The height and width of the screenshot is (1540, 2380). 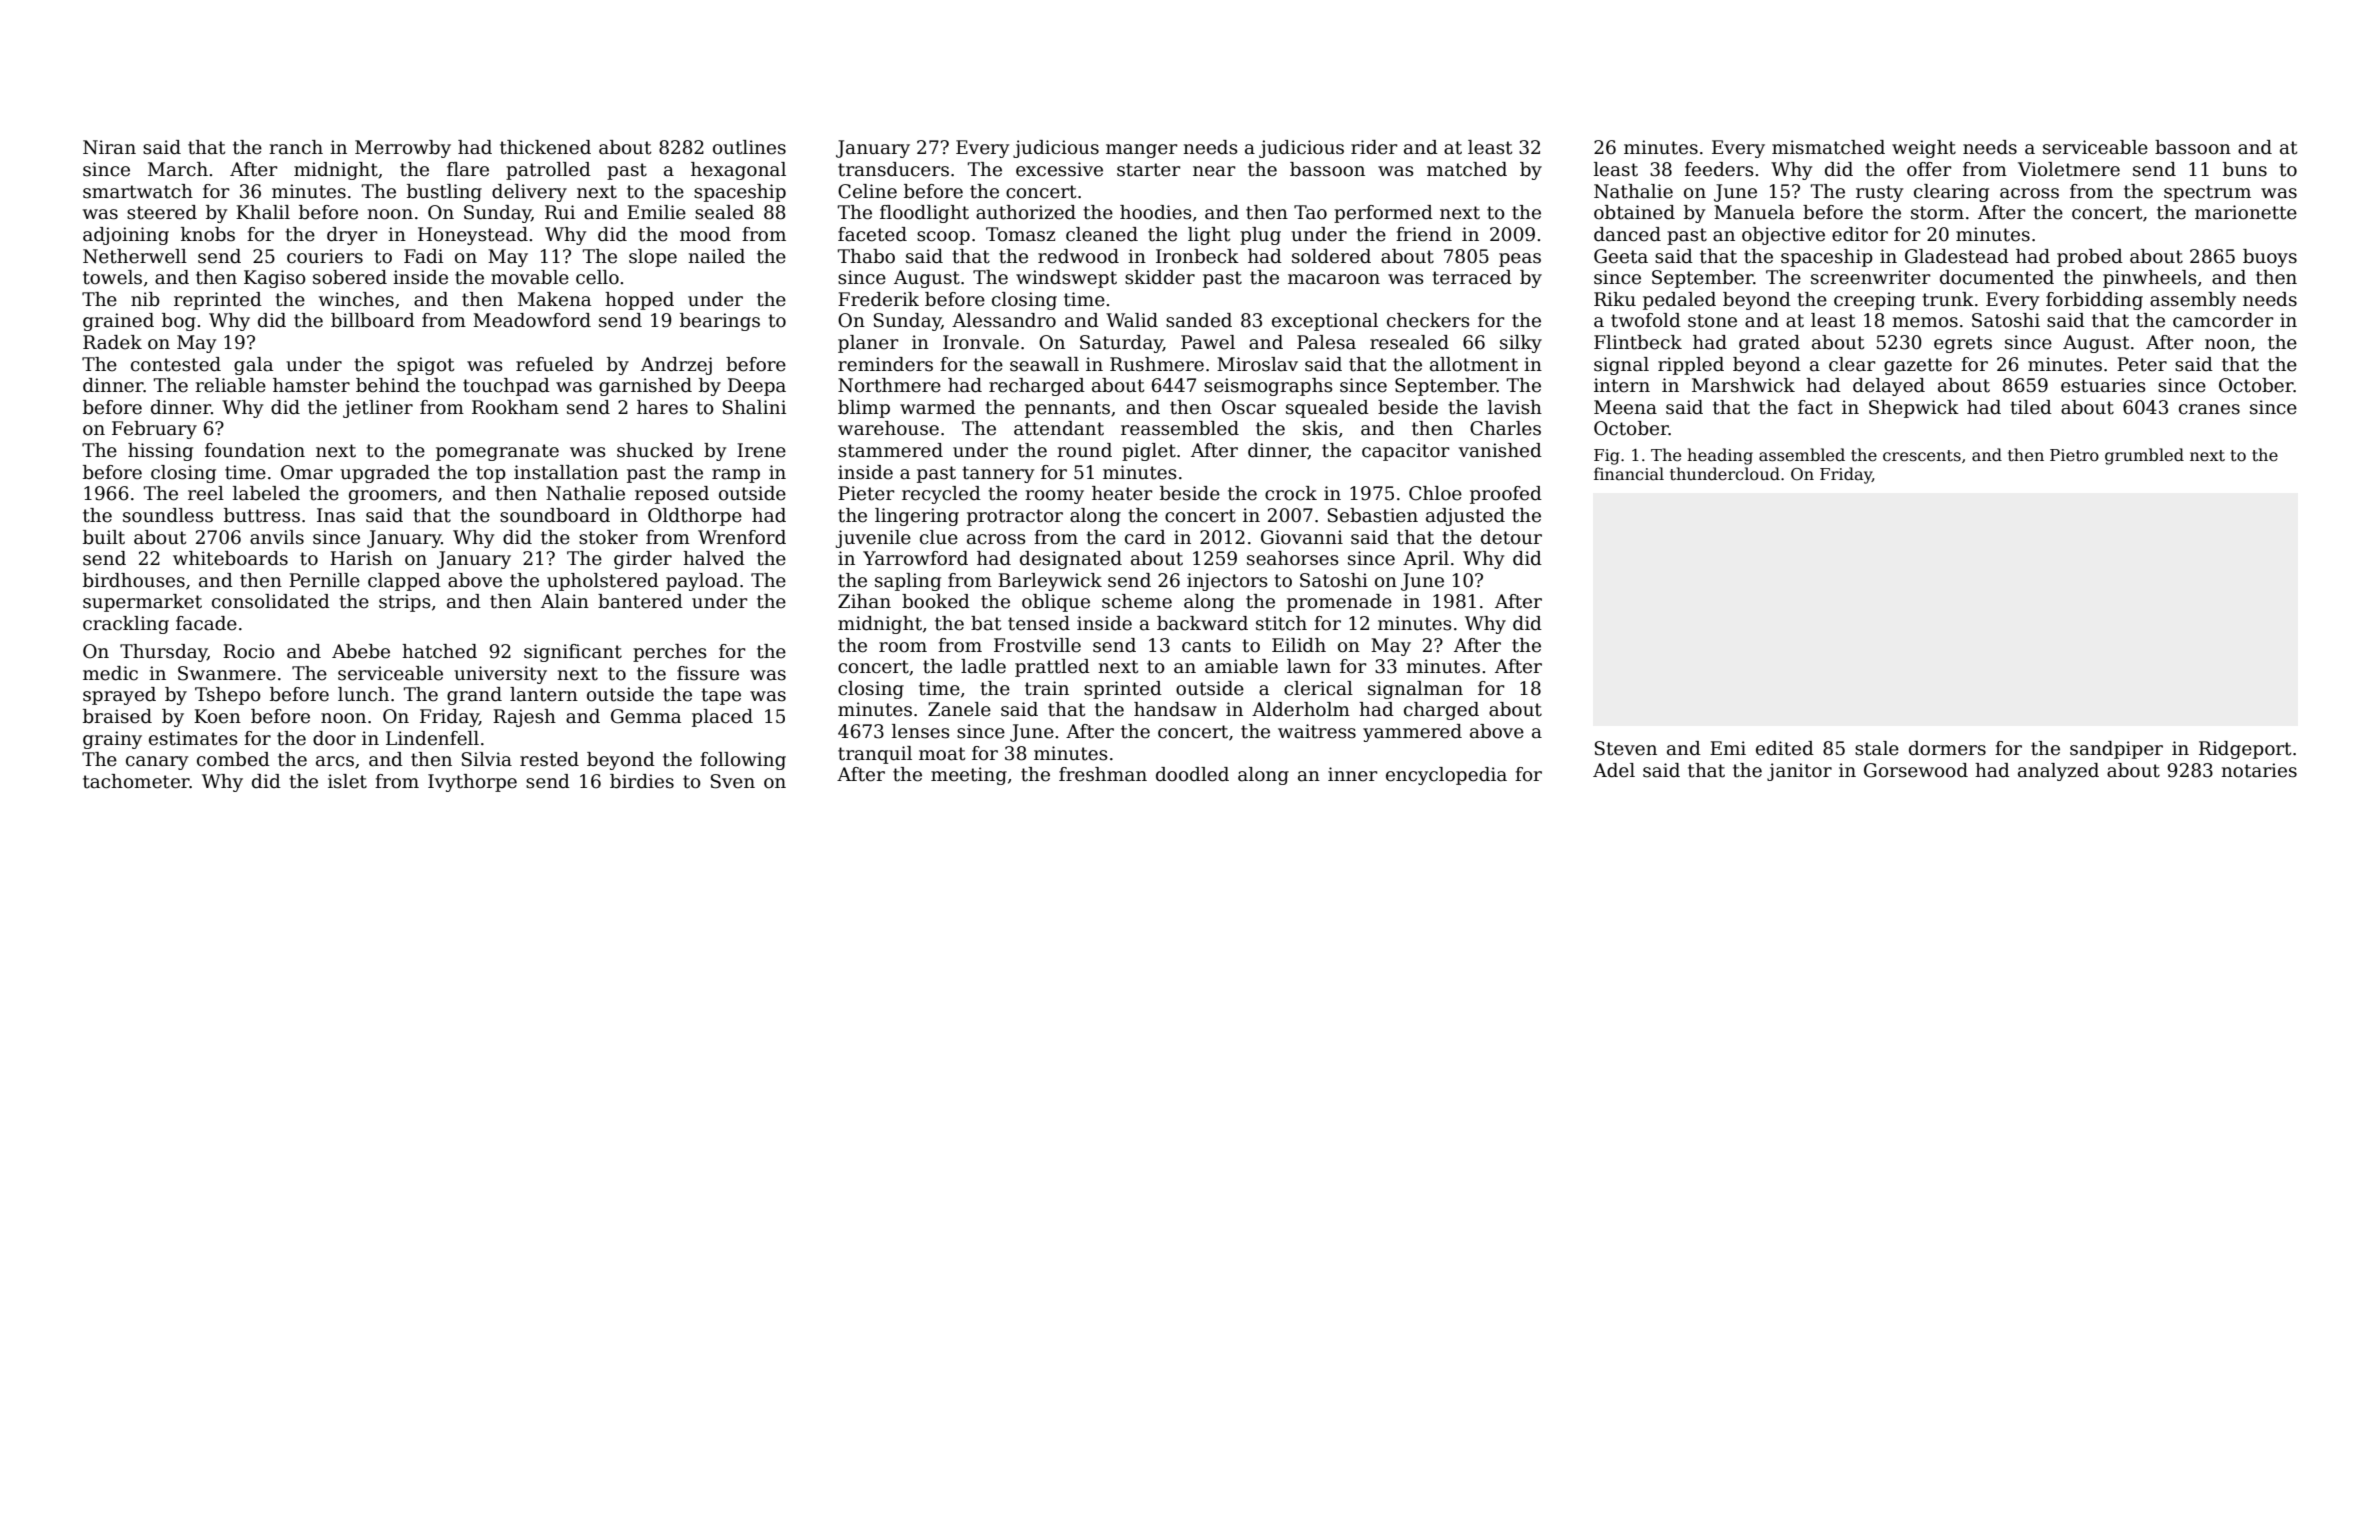 I want to click on April, so click(x=1426, y=560).
